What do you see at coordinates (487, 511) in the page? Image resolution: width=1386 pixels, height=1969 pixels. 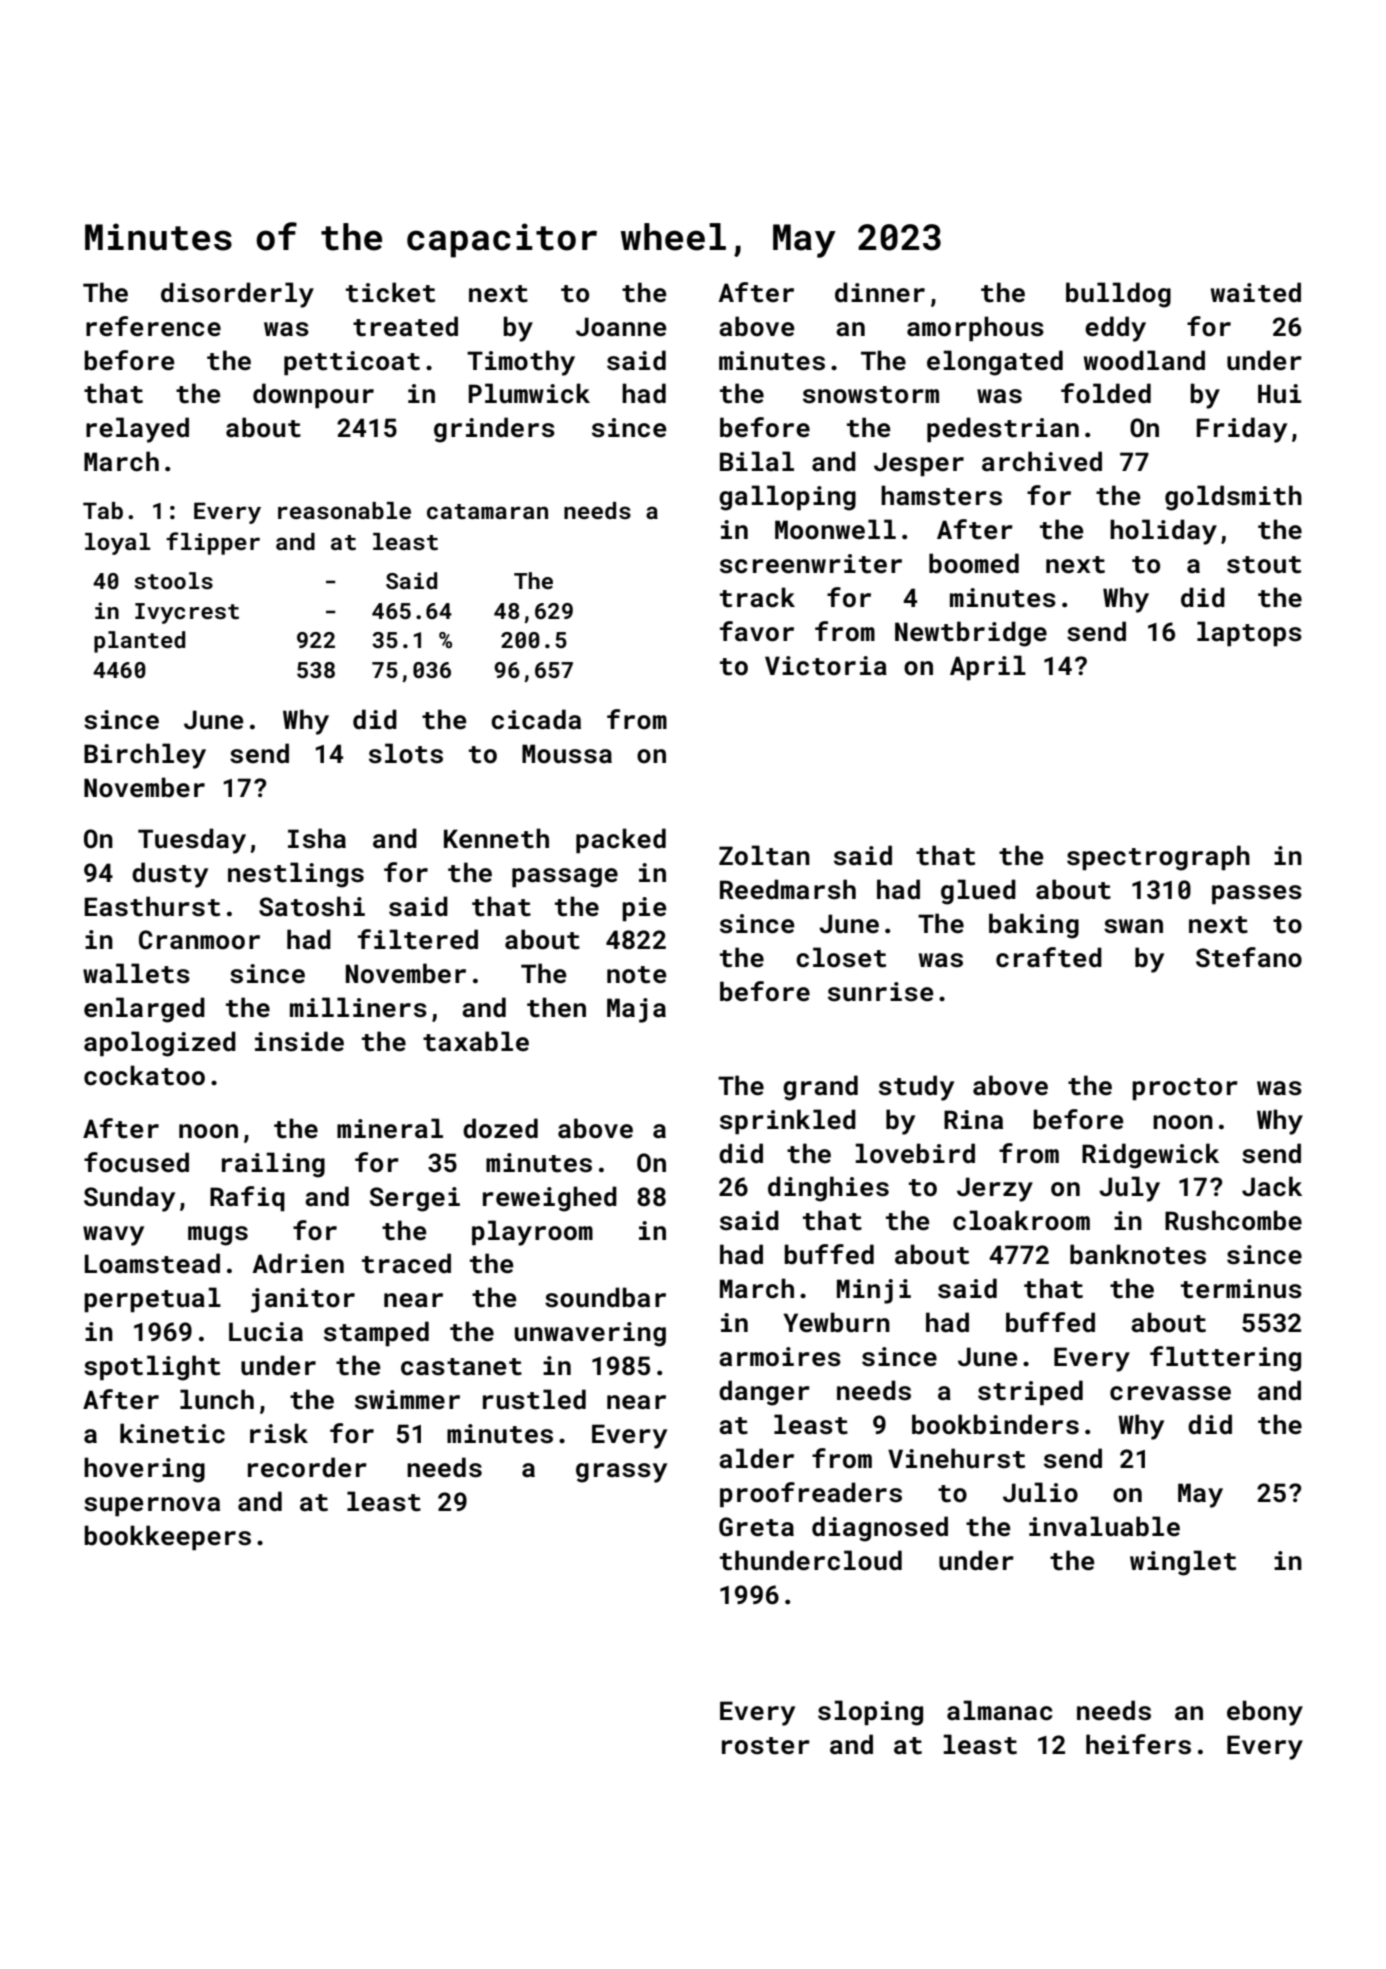 I see `catamaran` at bounding box center [487, 511].
